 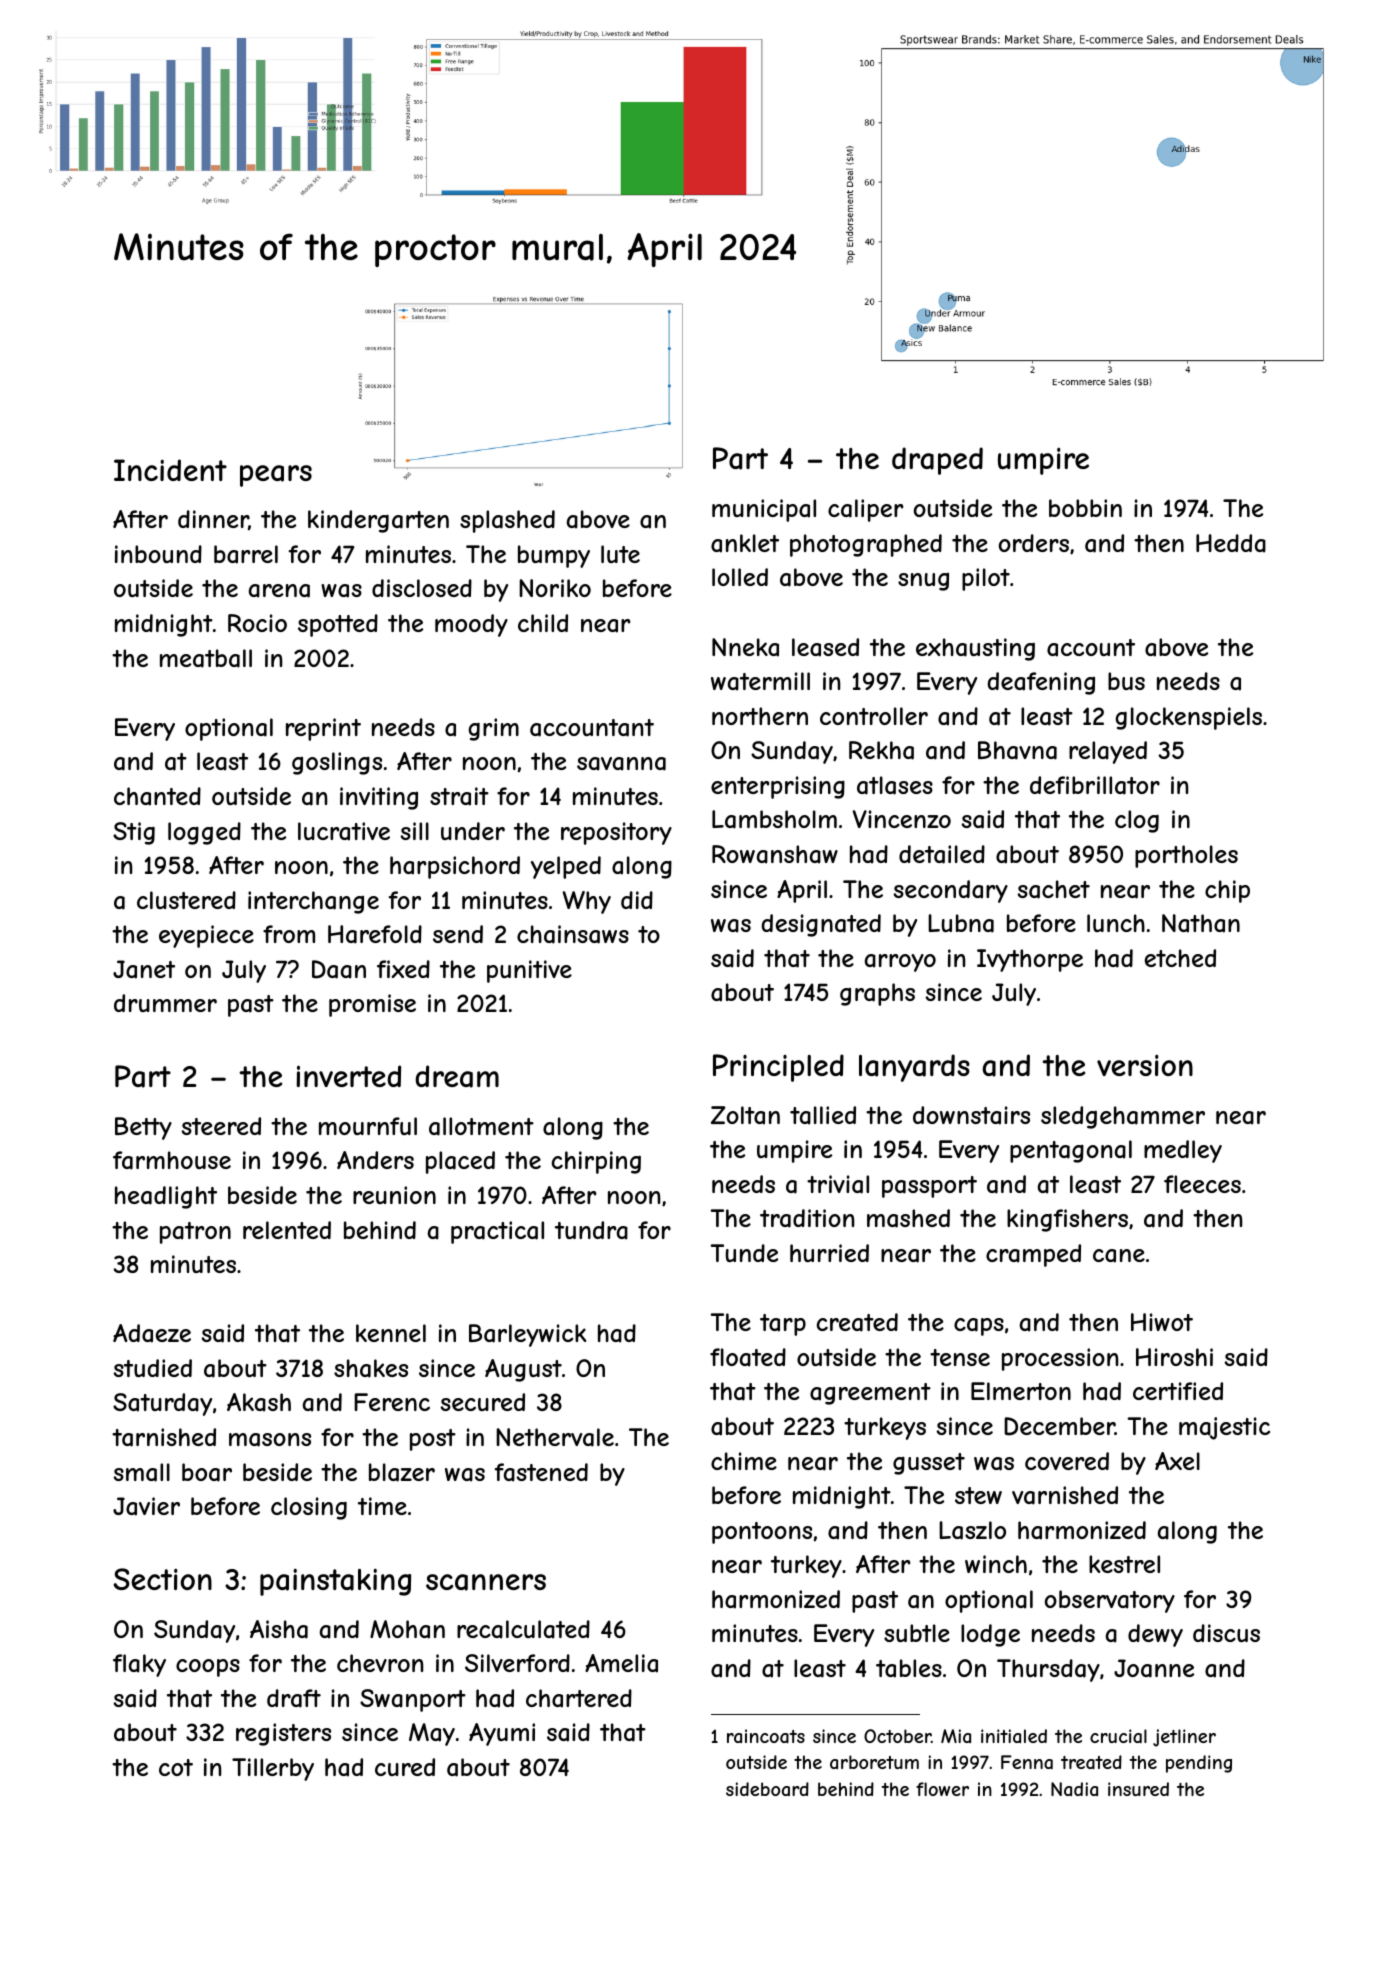 What do you see at coordinates (1124, 1564) in the screenshot?
I see `kestrel` at bounding box center [1124, 1564].
